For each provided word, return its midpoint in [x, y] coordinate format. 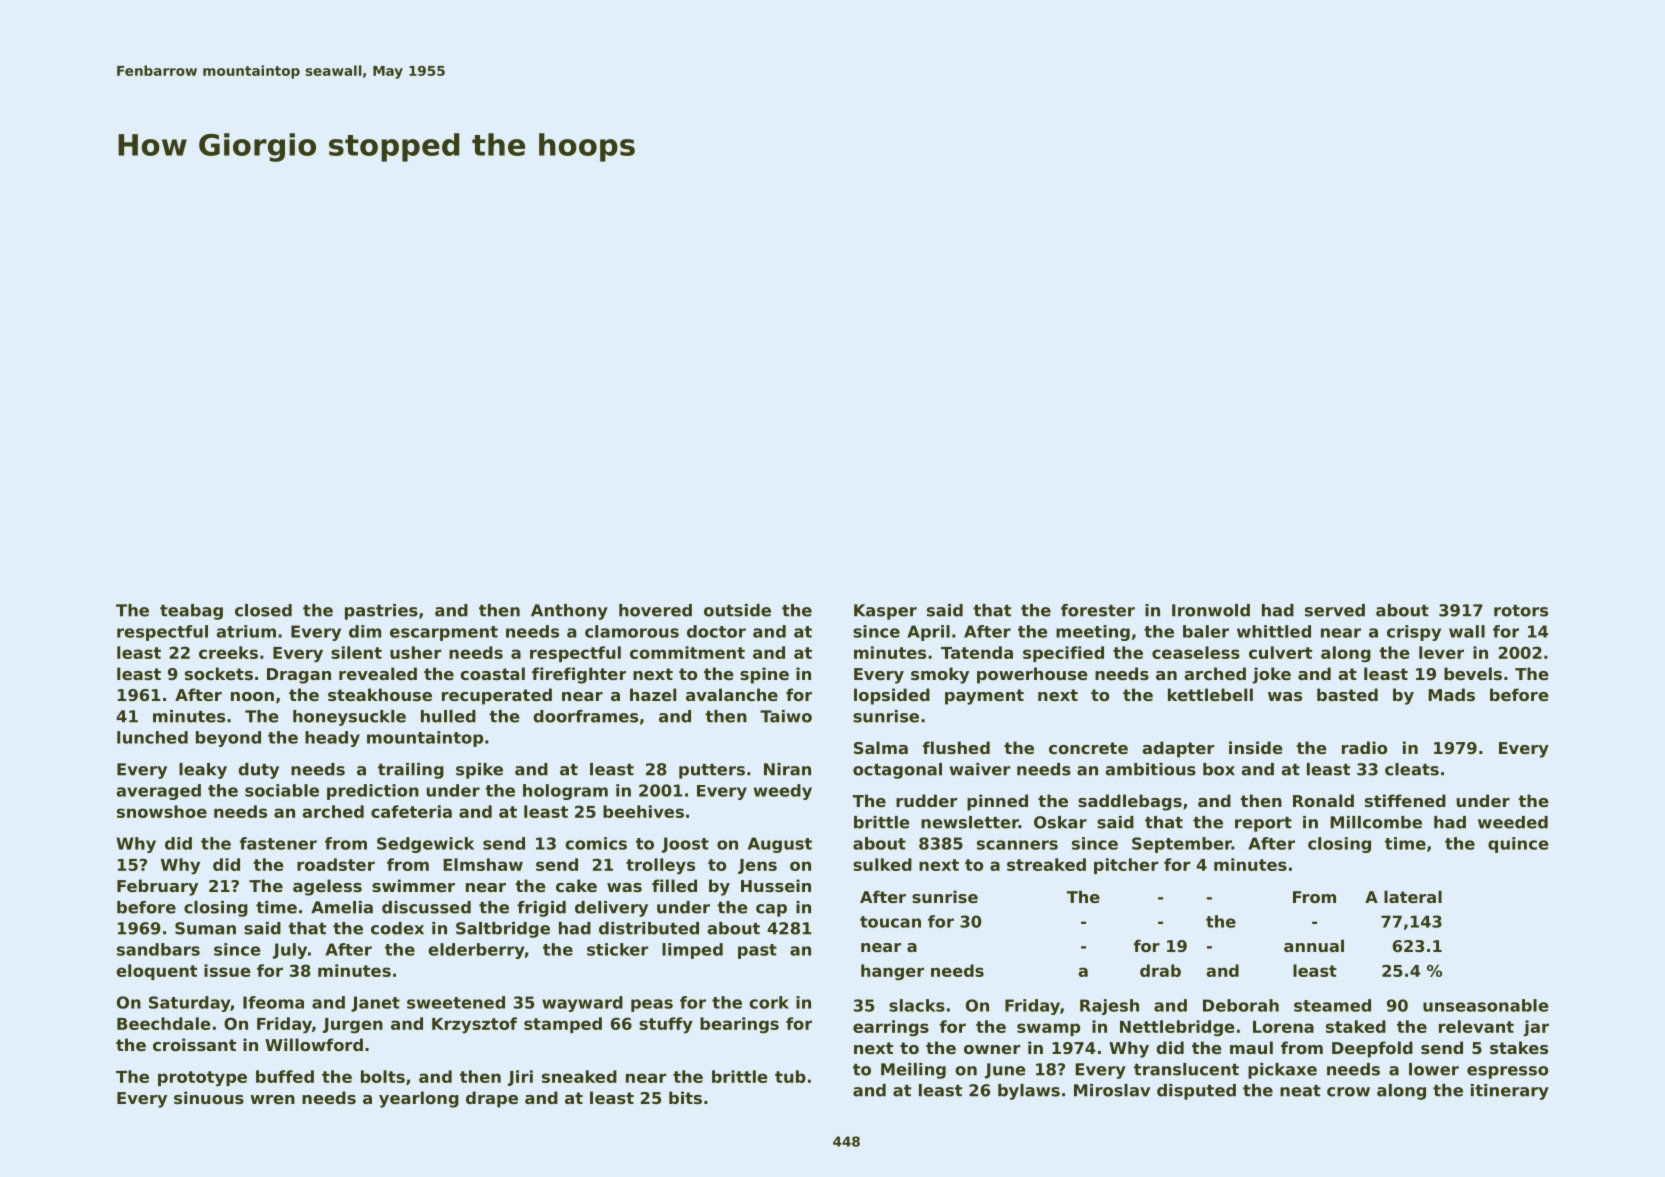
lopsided [892, 696]
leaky [203, 771]
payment [984, 697]
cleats [1412, 769]
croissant [194, 1044]
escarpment [444, 633]
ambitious [1150, 769]
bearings [739, 1025]
